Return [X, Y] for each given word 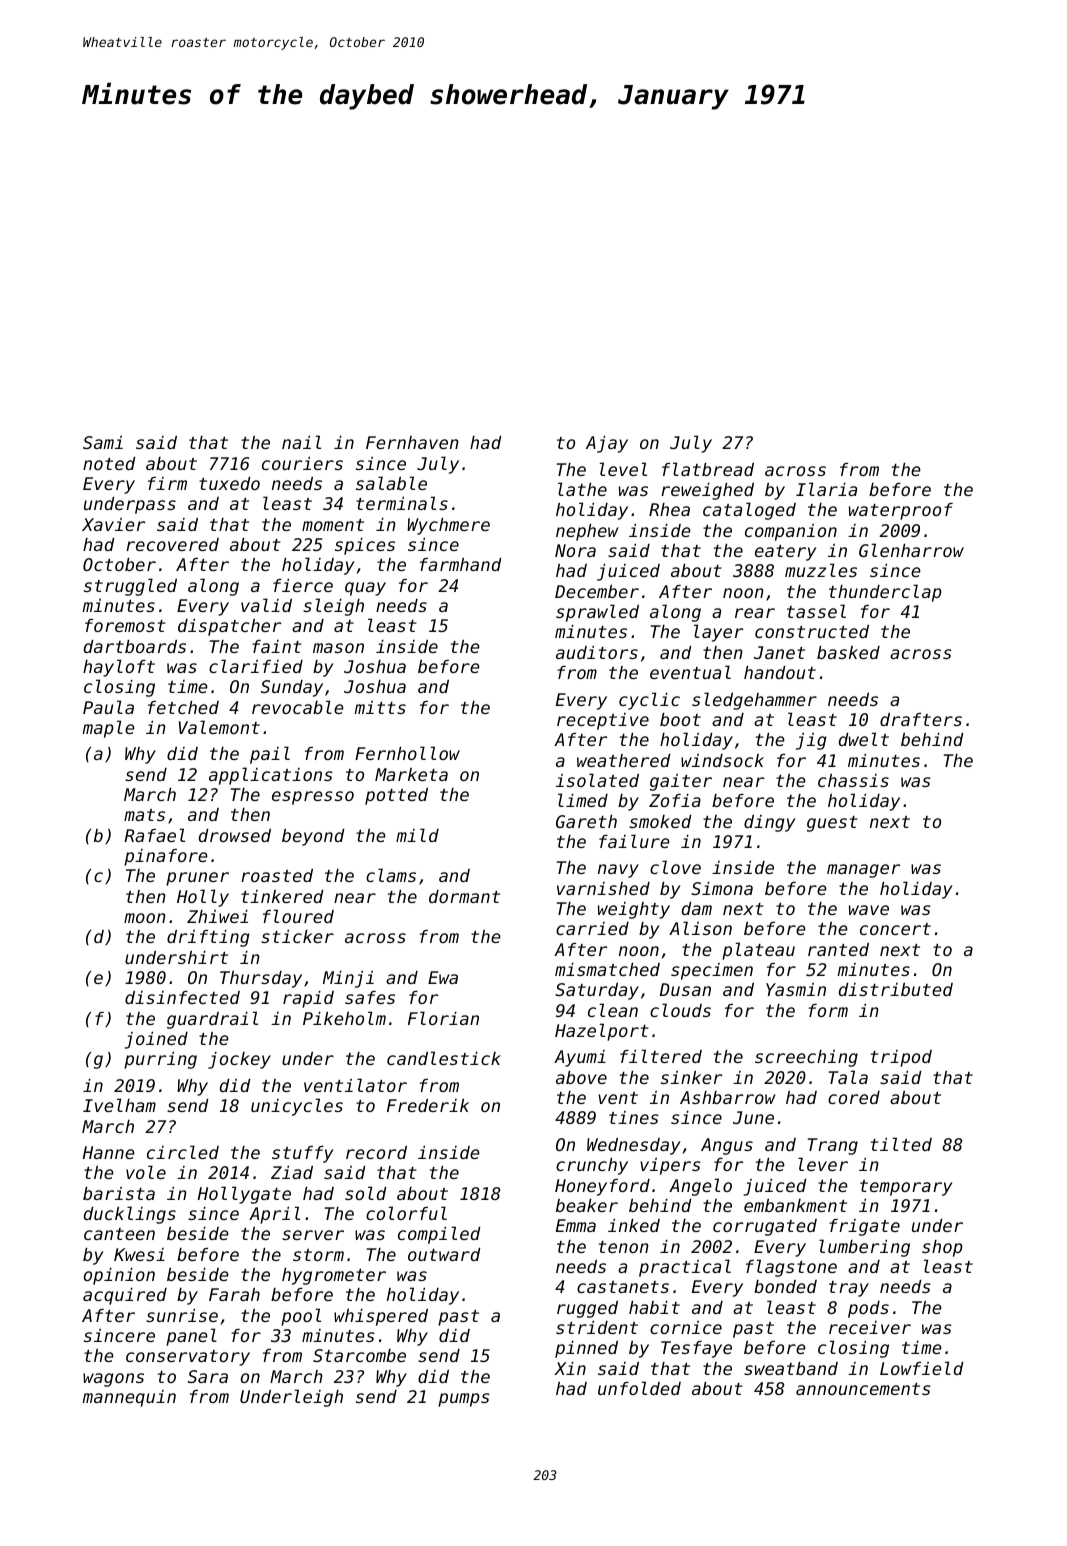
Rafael [154, 835]
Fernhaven [412, 442]
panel [191, 1337]
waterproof [901, 511]
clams [391, 875]
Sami [103, 442]
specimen [712, 971]
